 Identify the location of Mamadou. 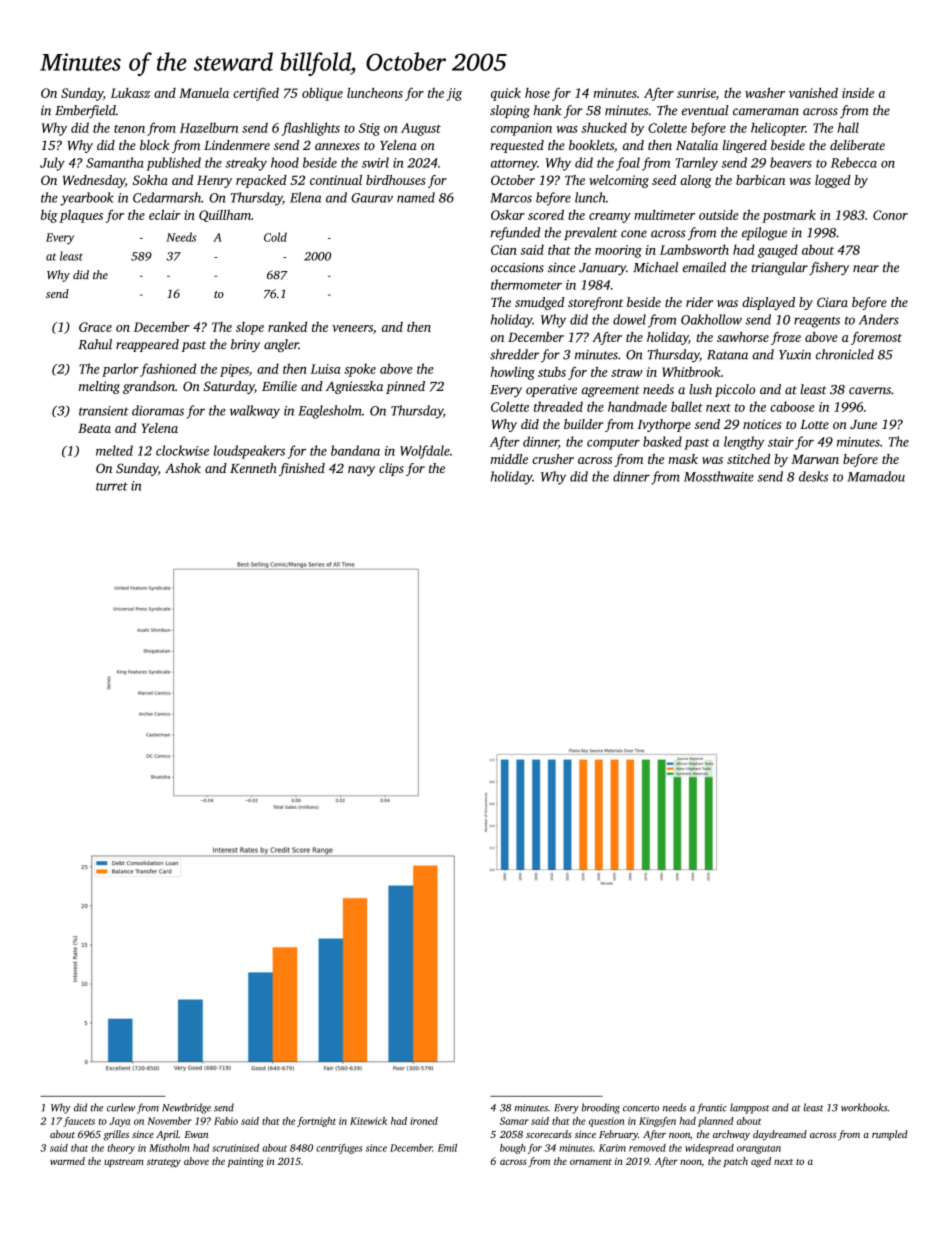
(876, 476).
